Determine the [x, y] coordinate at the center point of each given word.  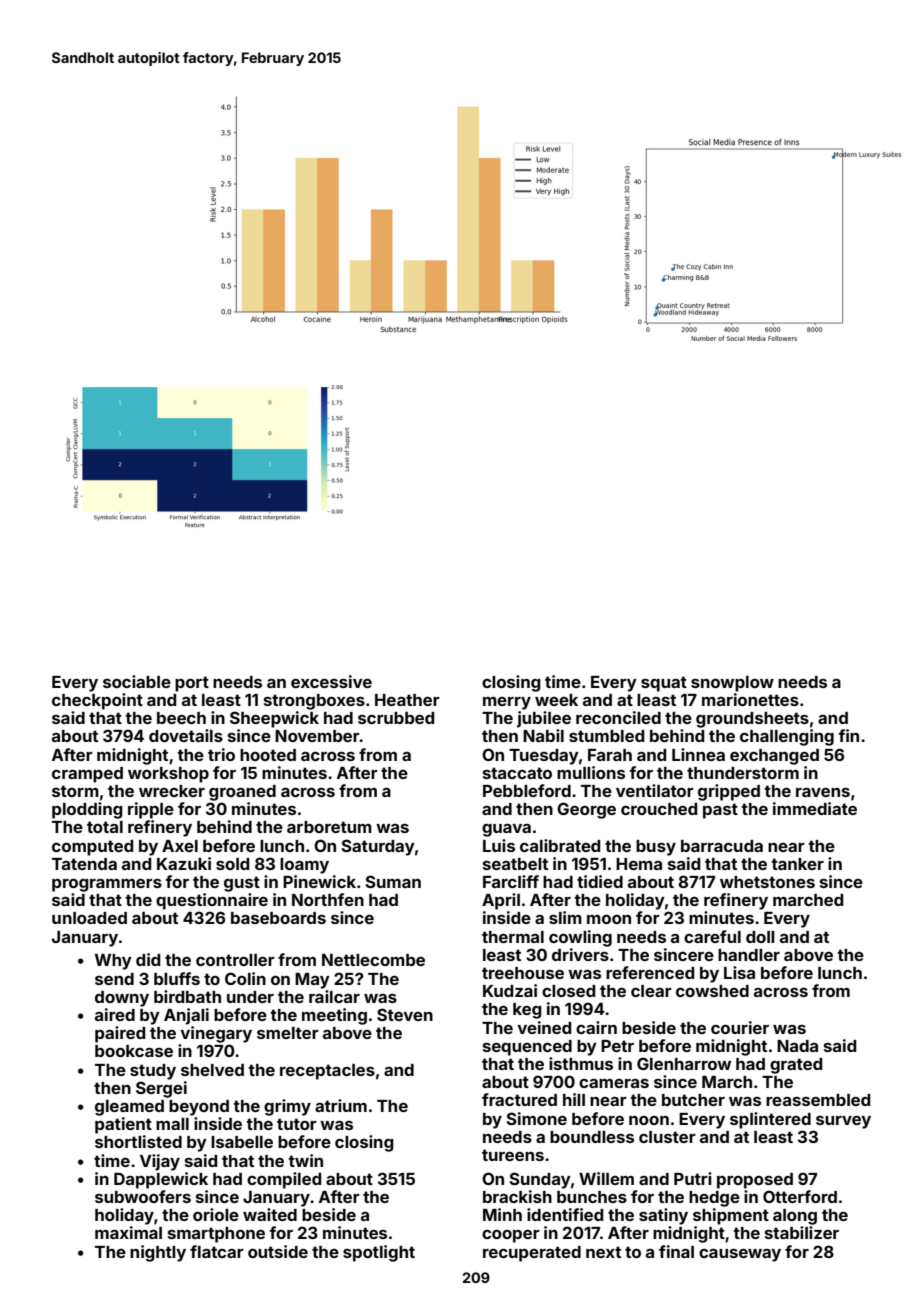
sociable [137, 681]
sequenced [527, 1048]
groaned [242, 793]
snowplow [732, 684]
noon [649, 1120]
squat [664, 684]
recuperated [532, 1254]
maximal [128, 1232]
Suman [393, 881]
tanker [797, 864]
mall [172, 1124]
